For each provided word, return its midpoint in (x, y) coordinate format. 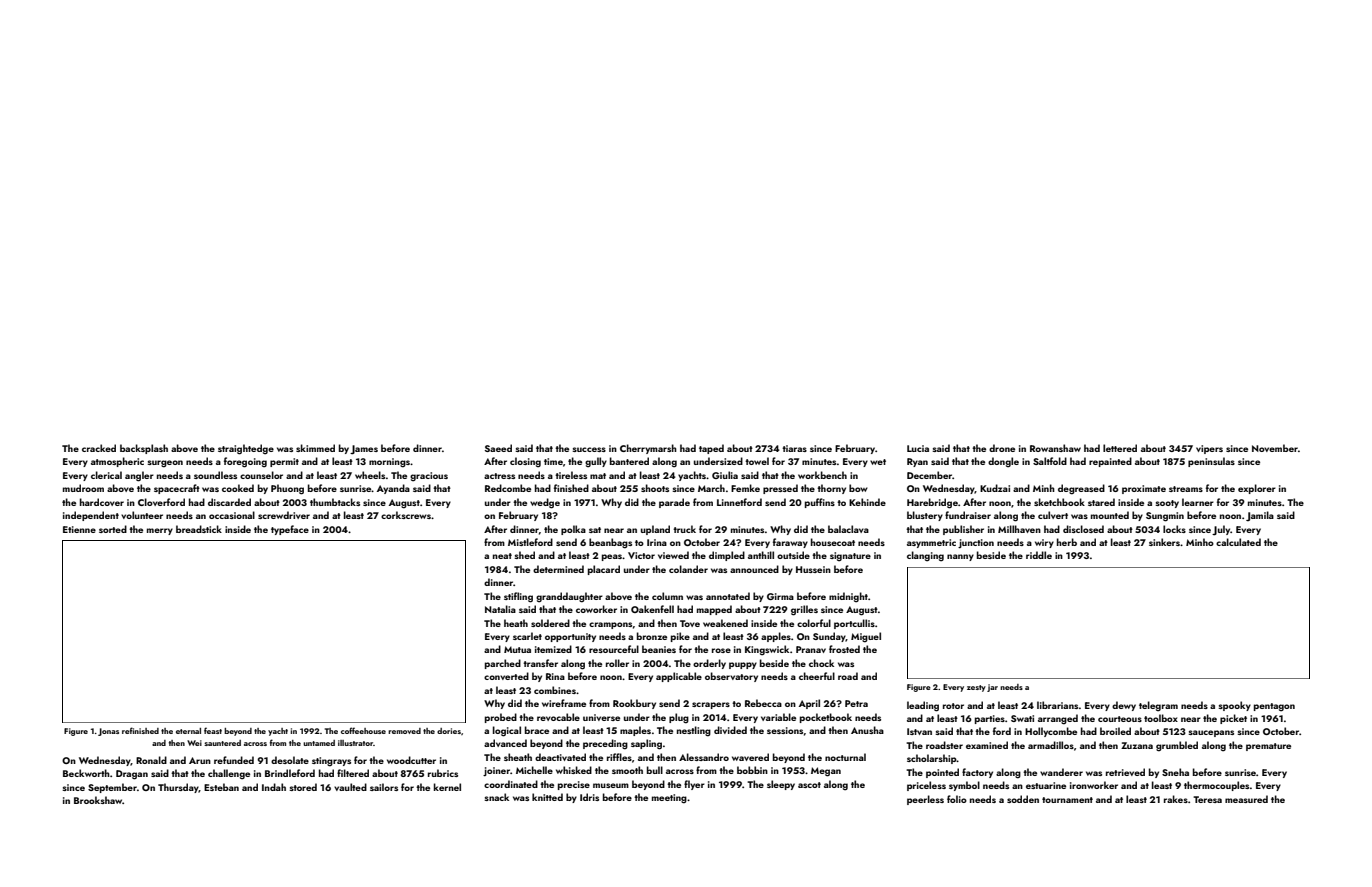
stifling (518, 597)
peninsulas (1211, 462)
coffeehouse (363, 730)
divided (730, 730)
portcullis (854, 624)
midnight (848, 597)
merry (160, 531)
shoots (655, 488)
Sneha (1175, 772)
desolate (290, 760)
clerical (106, 475)
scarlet (527, 636)
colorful (814, 623)
